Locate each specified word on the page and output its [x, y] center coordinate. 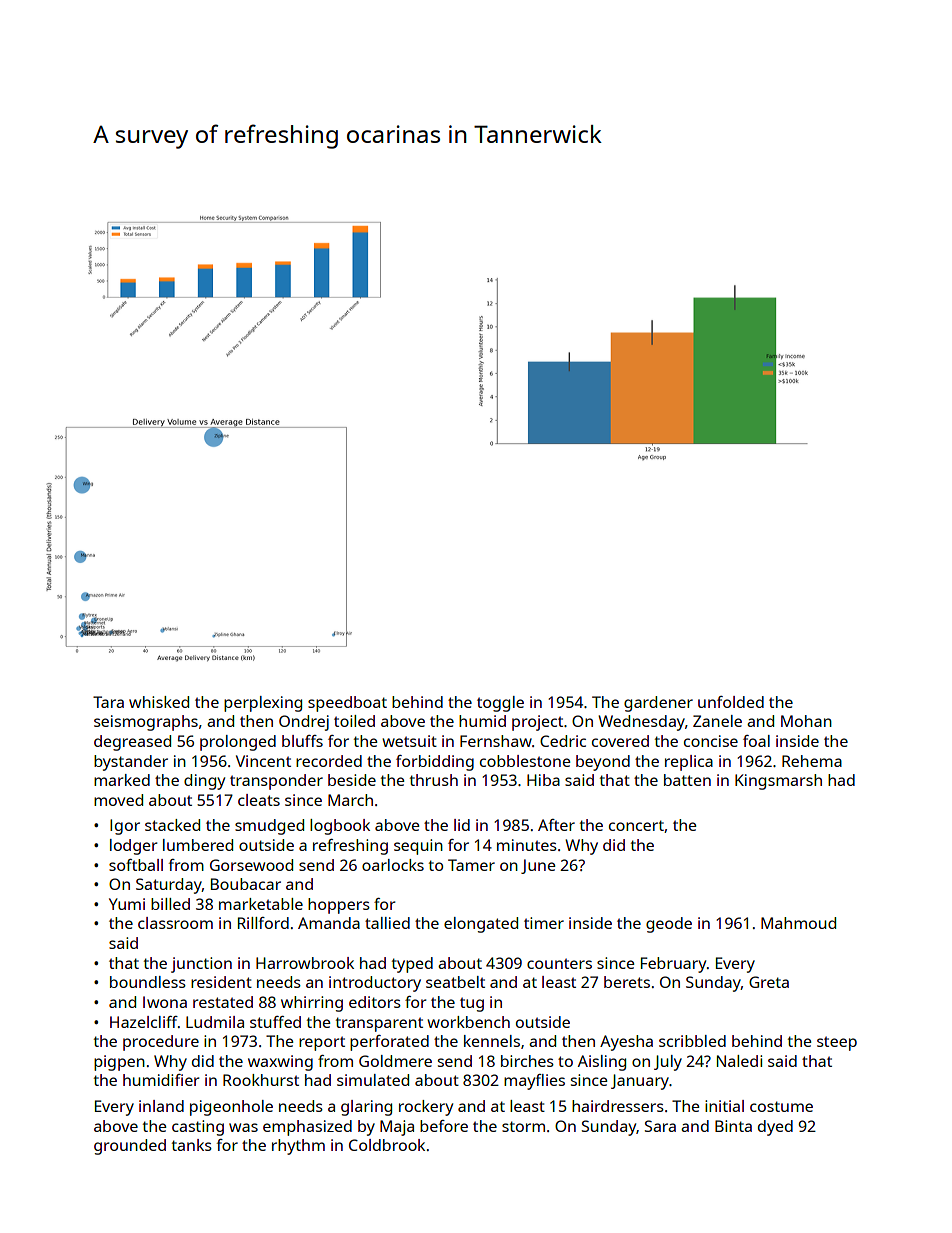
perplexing [263, 704]
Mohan [806, 721]
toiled [354, 721]
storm [523, 1126]
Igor [125, 827]
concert [636, 825]
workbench [468, 1022]
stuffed [275, 1022]
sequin [418, 847]
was [243, 1127]
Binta [733, 1126]
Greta [769, 982]
